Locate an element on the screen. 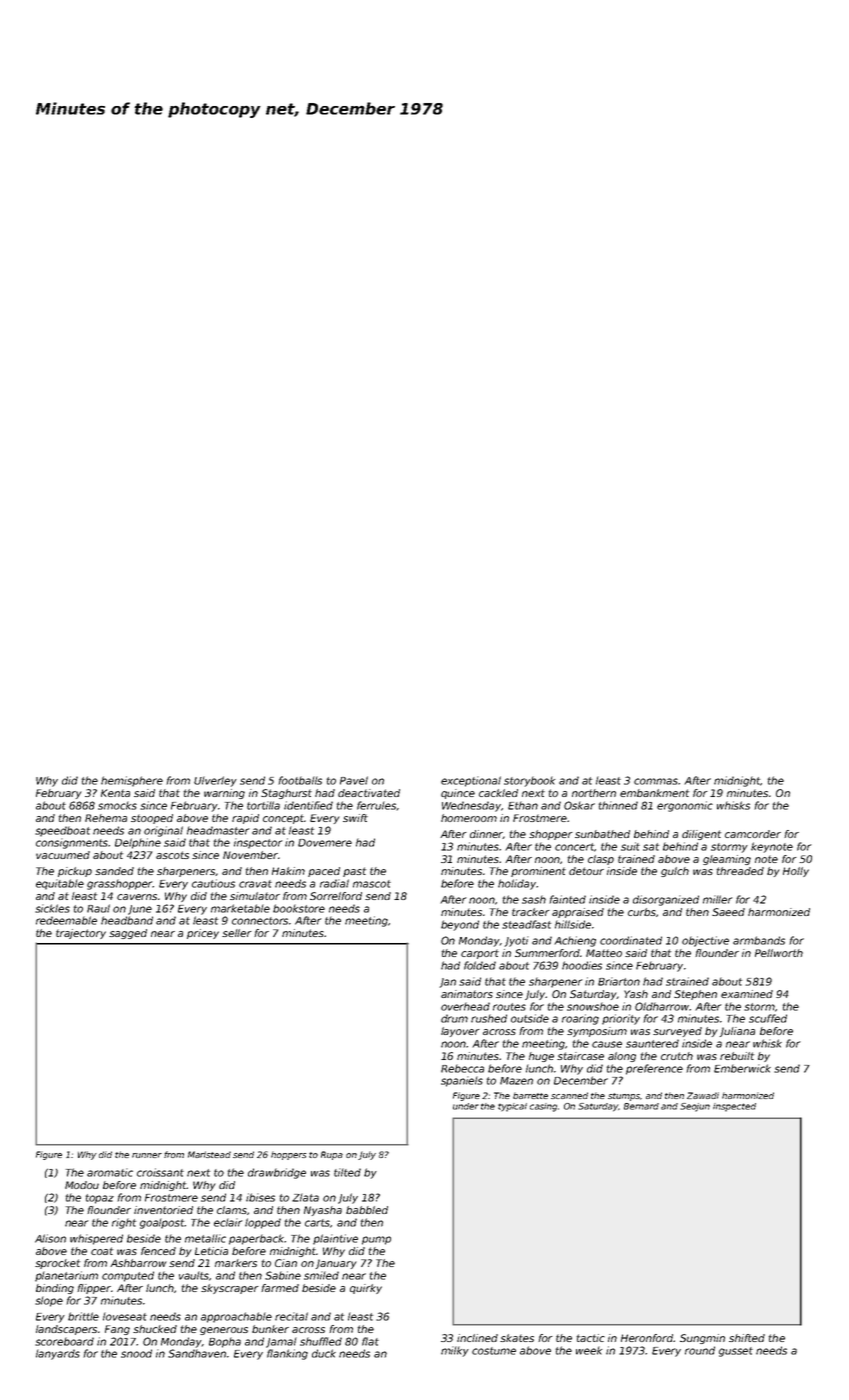 The image size is (849, 1400). hemisphere is located at coordinates (132, 781).
